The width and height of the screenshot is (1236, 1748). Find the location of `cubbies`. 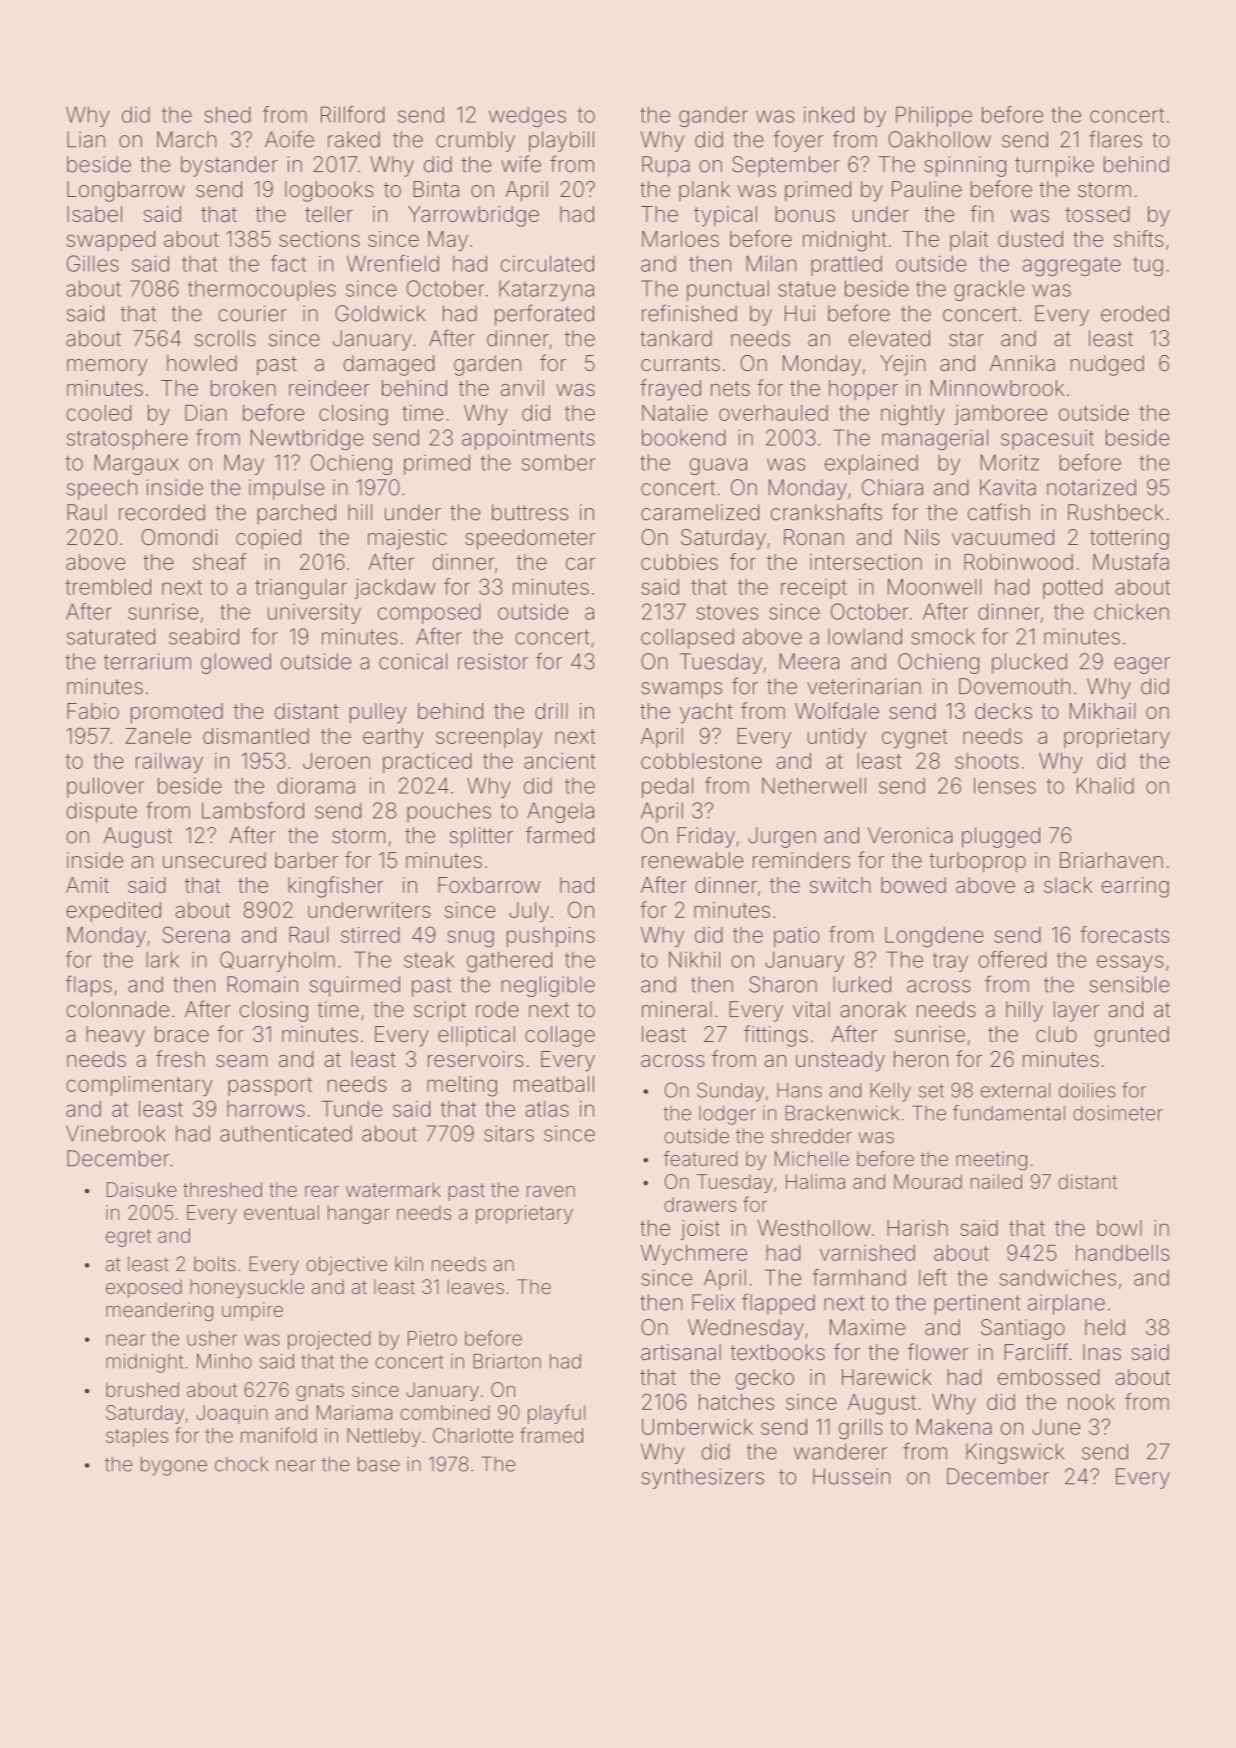

cubbies is located at coordinates (679, 562).
